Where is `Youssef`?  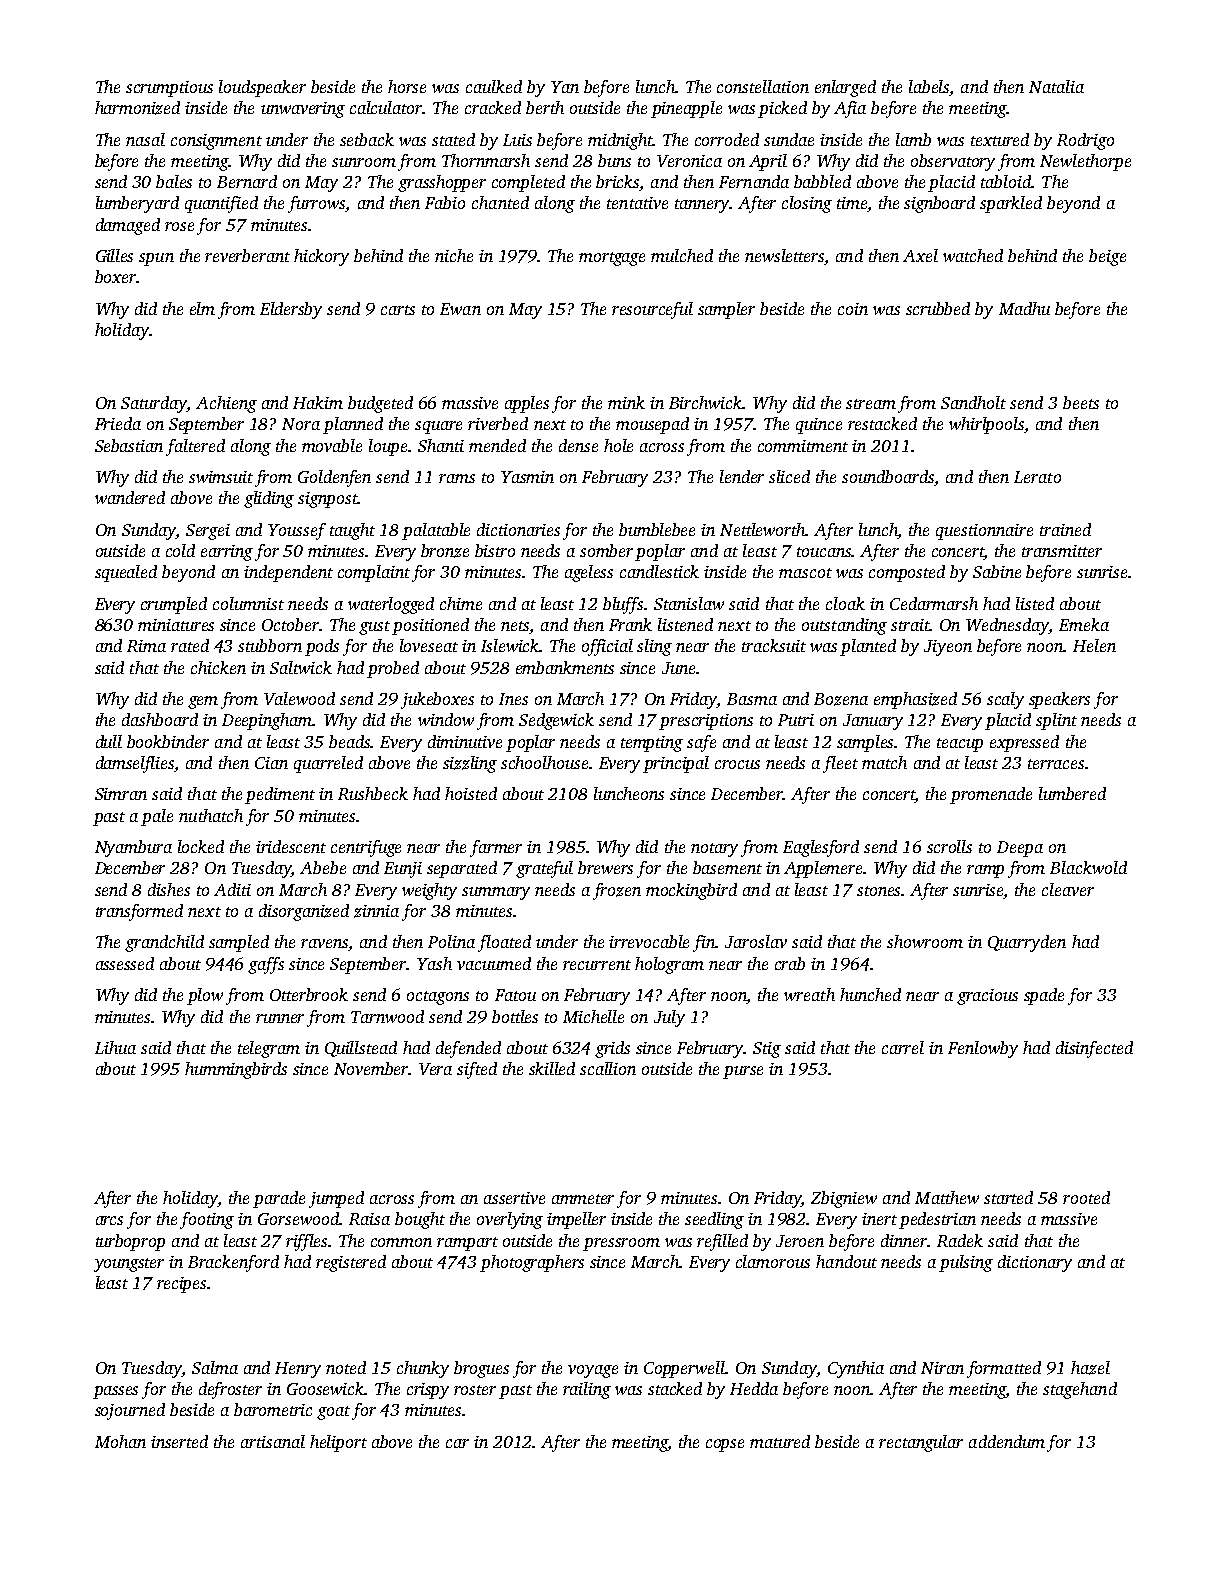 Youssef is located at coordinates (297, 531).
